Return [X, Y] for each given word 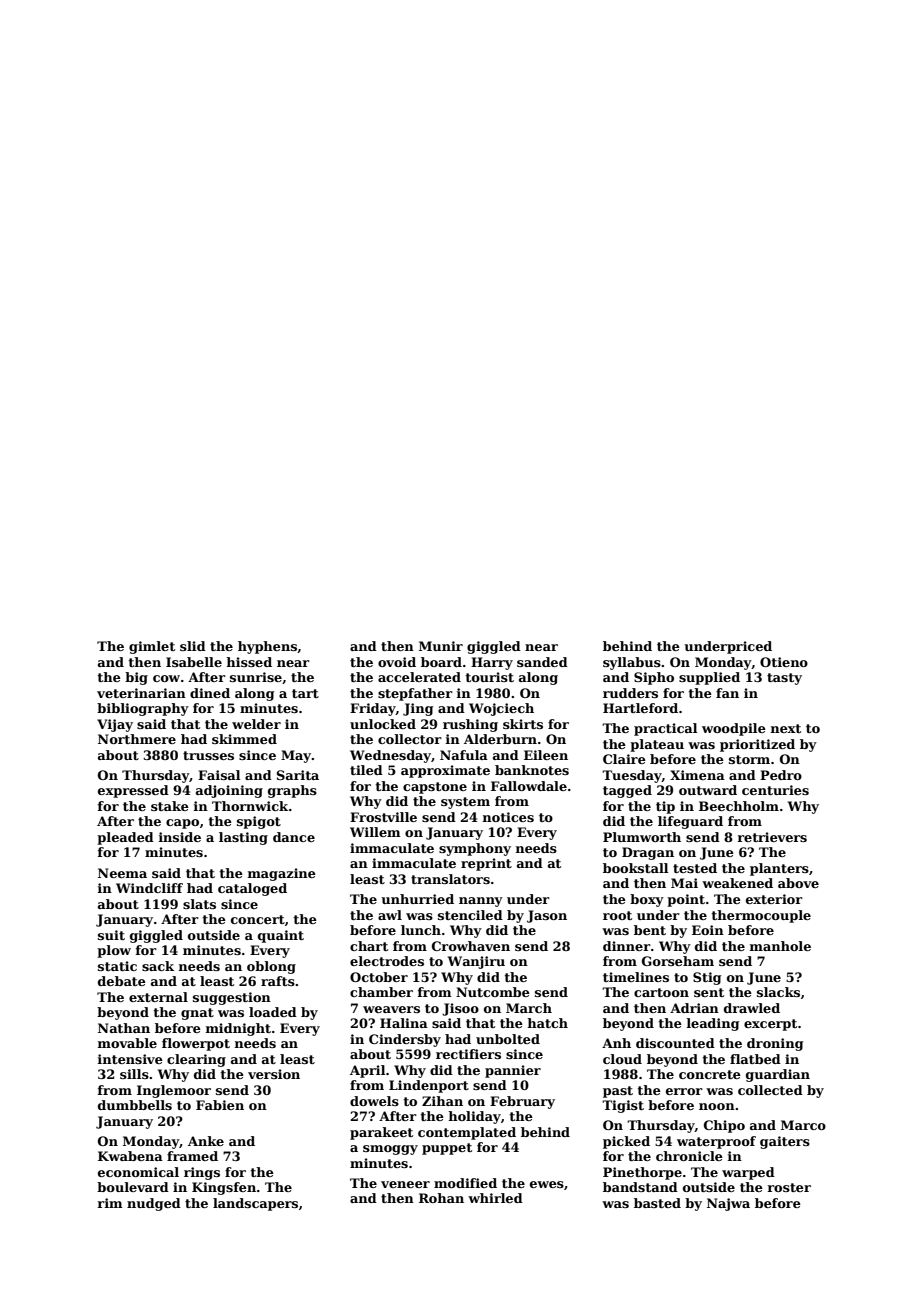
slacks [778, 992]
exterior [774, 899]
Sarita [298, 775]
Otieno [784, 662]
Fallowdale [529, 786]
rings [202, 1173]
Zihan [442, 1101]
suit [111, 935]
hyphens [267, 647]
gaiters [785, 1142]
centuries [775, 790]
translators [450, 879]
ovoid [397, 662]
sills [134, 1074]
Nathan [124, 1028]
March [529, 1008]
